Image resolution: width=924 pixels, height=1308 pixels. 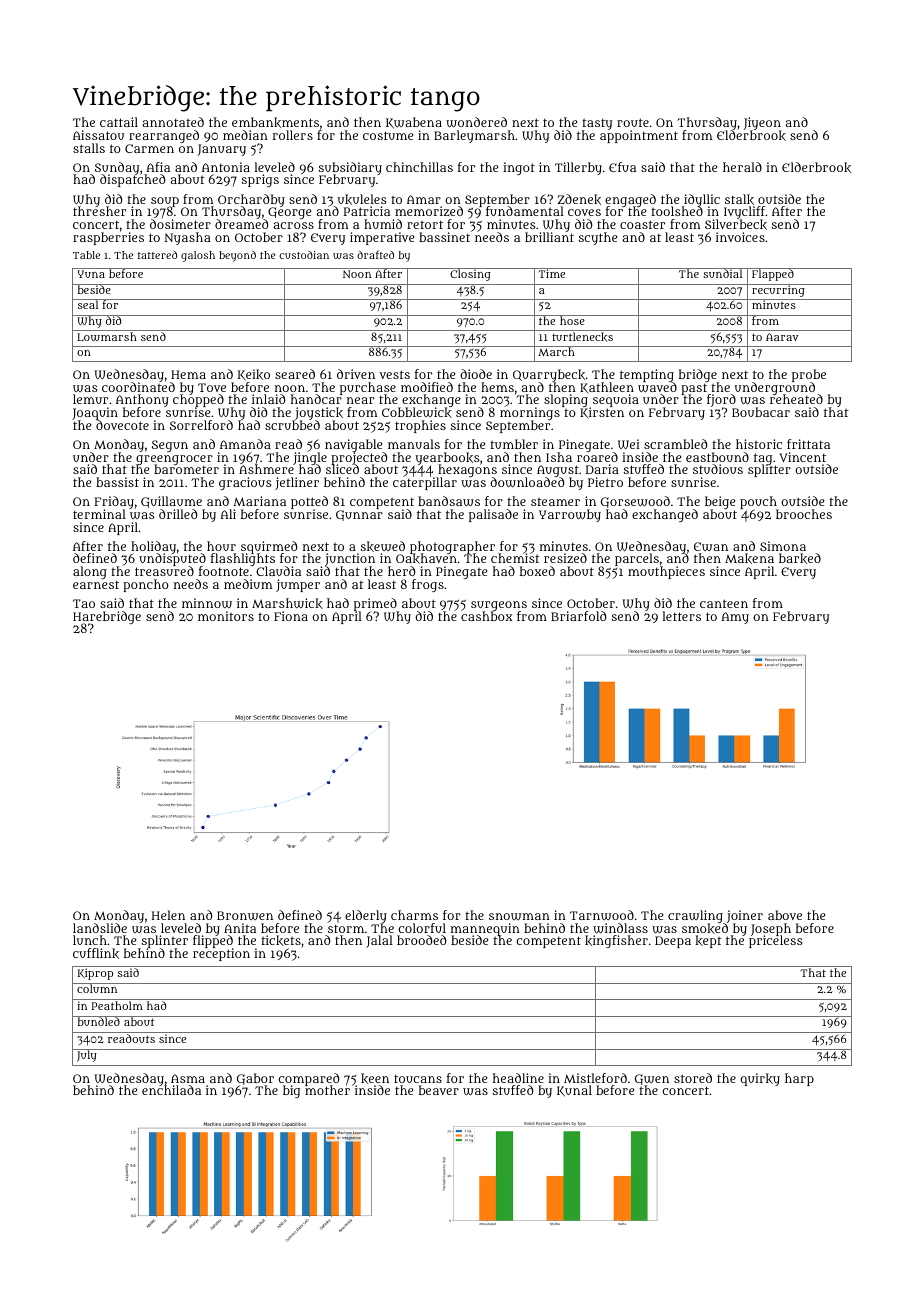 I want to click on Asma, so click(x=188, y=1078).
